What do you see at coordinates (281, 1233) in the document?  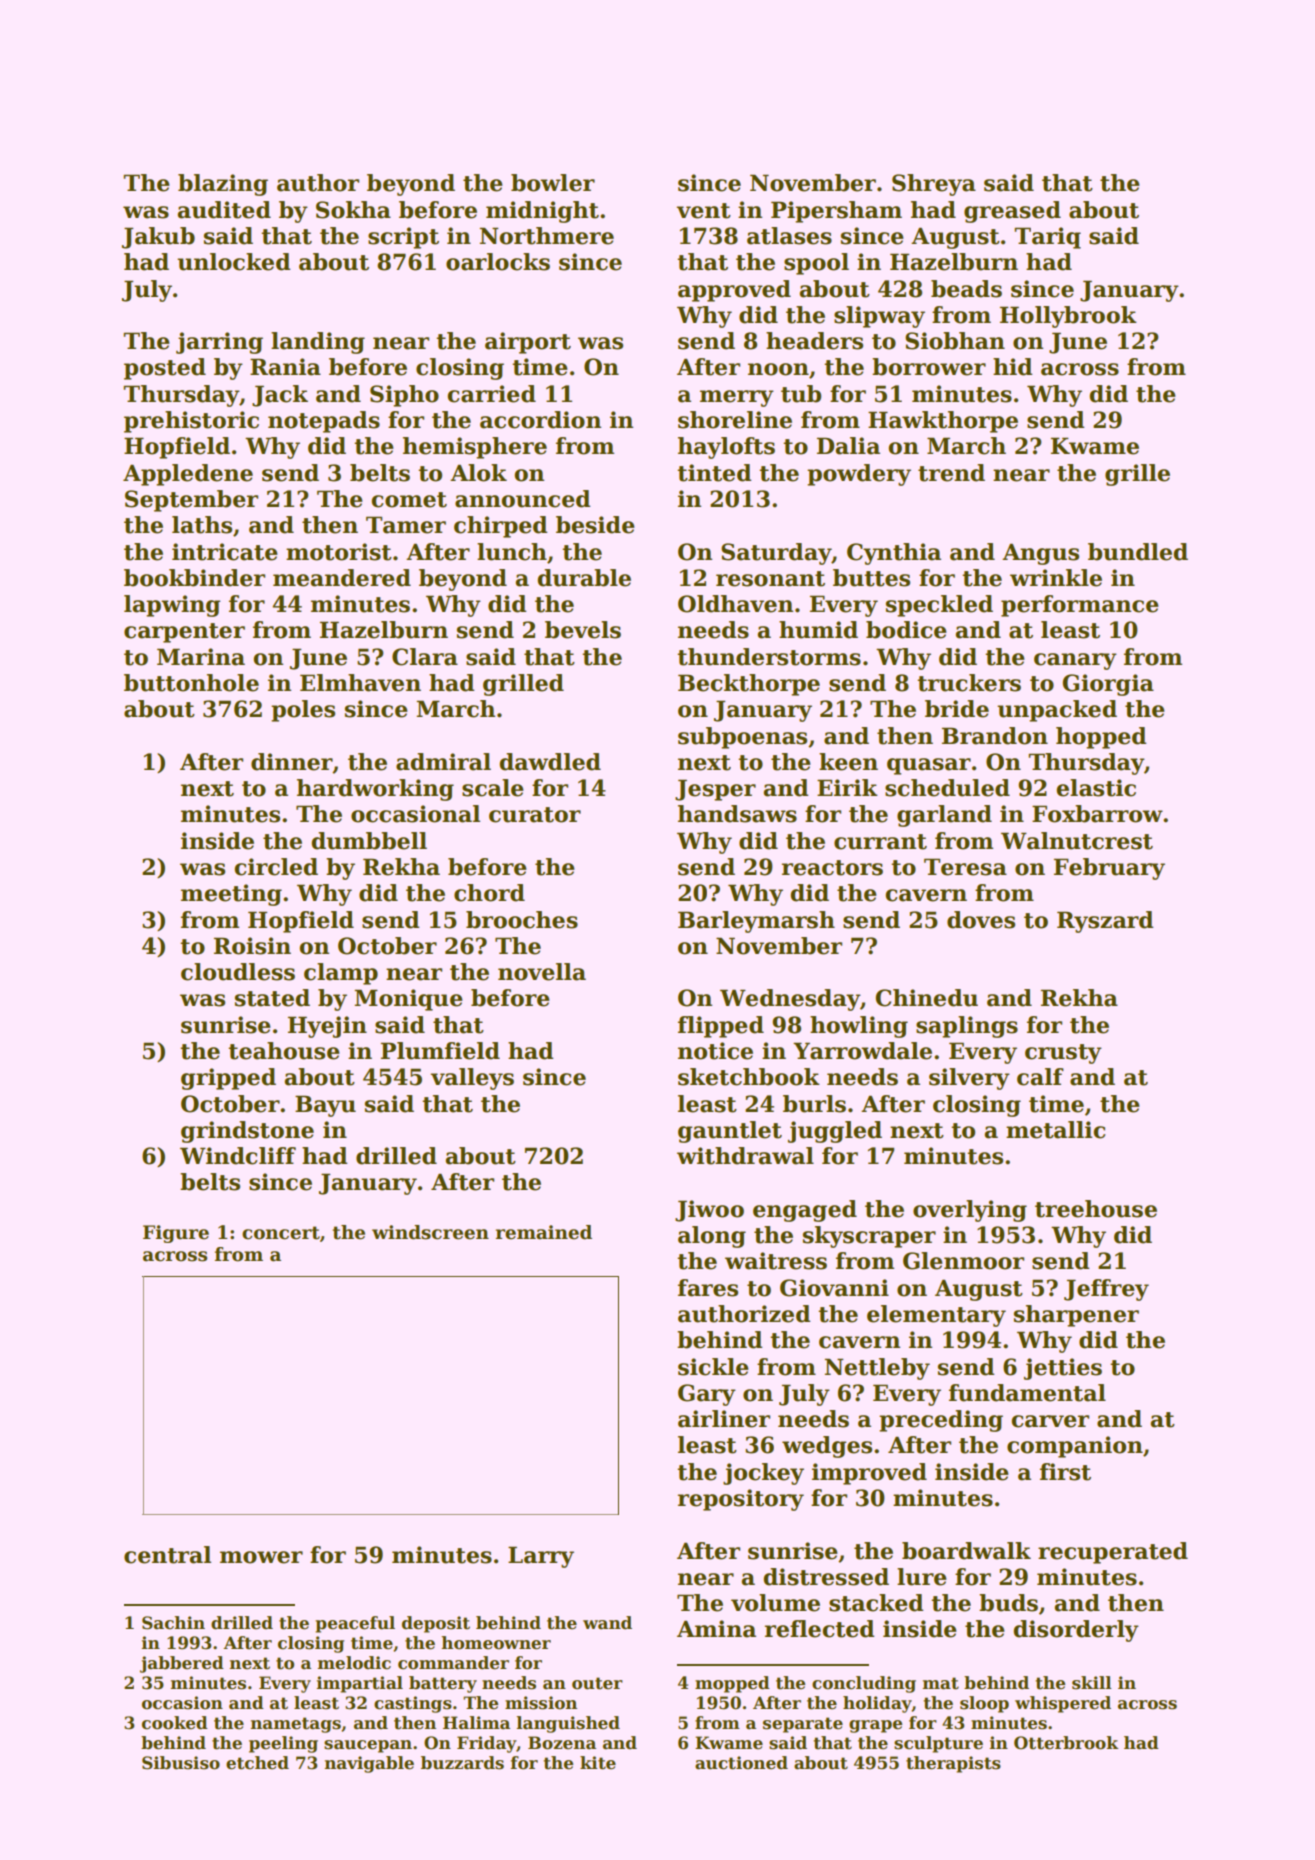 I see `concert` at bounding box center [281, 1233].
